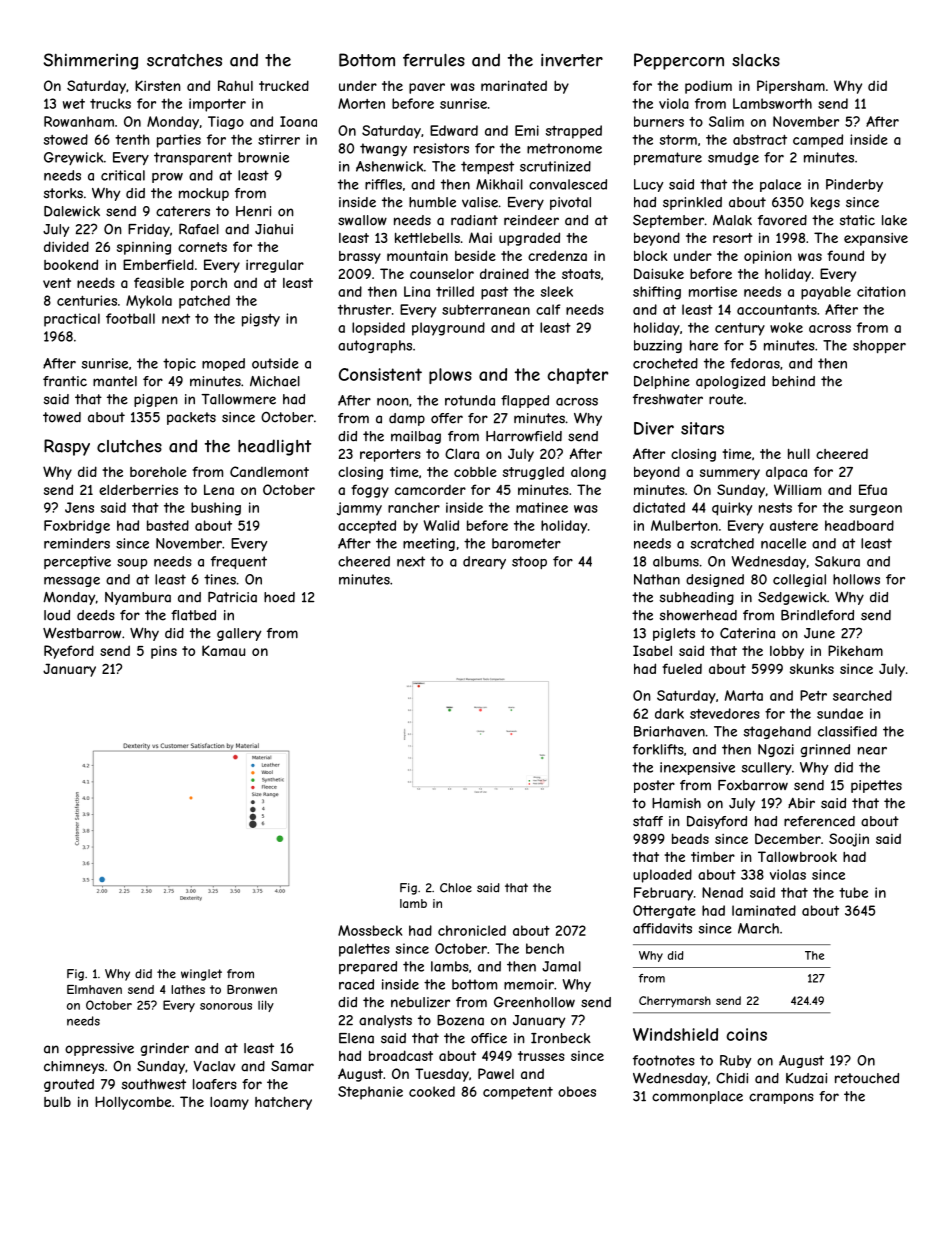 This page has height=1233, width=952. Describe the element at coordinates (791, 87) in the page. I see `Pipersham` at that location.
